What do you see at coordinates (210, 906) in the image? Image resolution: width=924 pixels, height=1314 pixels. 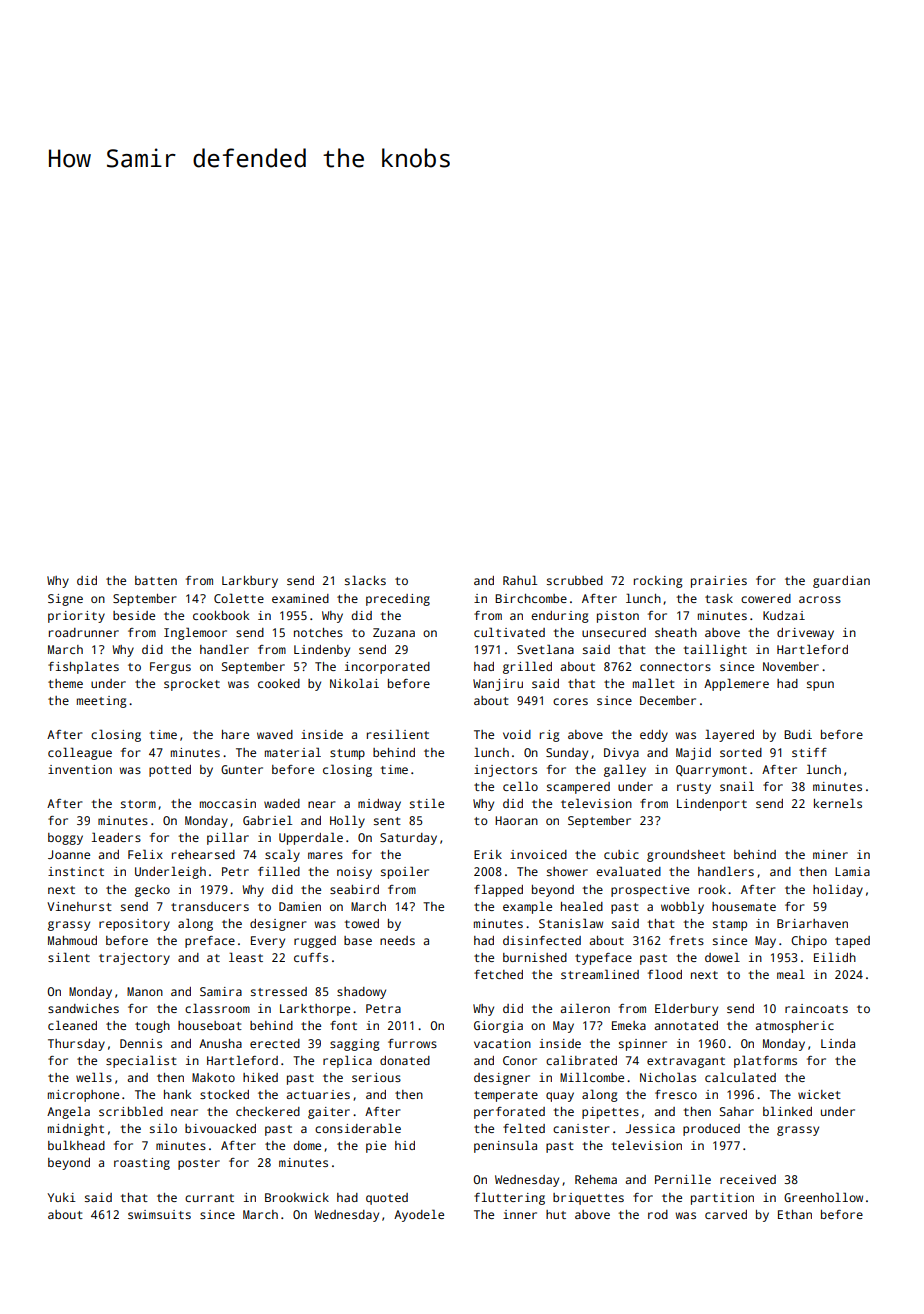 I see `transducers` at bounding box center [210, 906].
